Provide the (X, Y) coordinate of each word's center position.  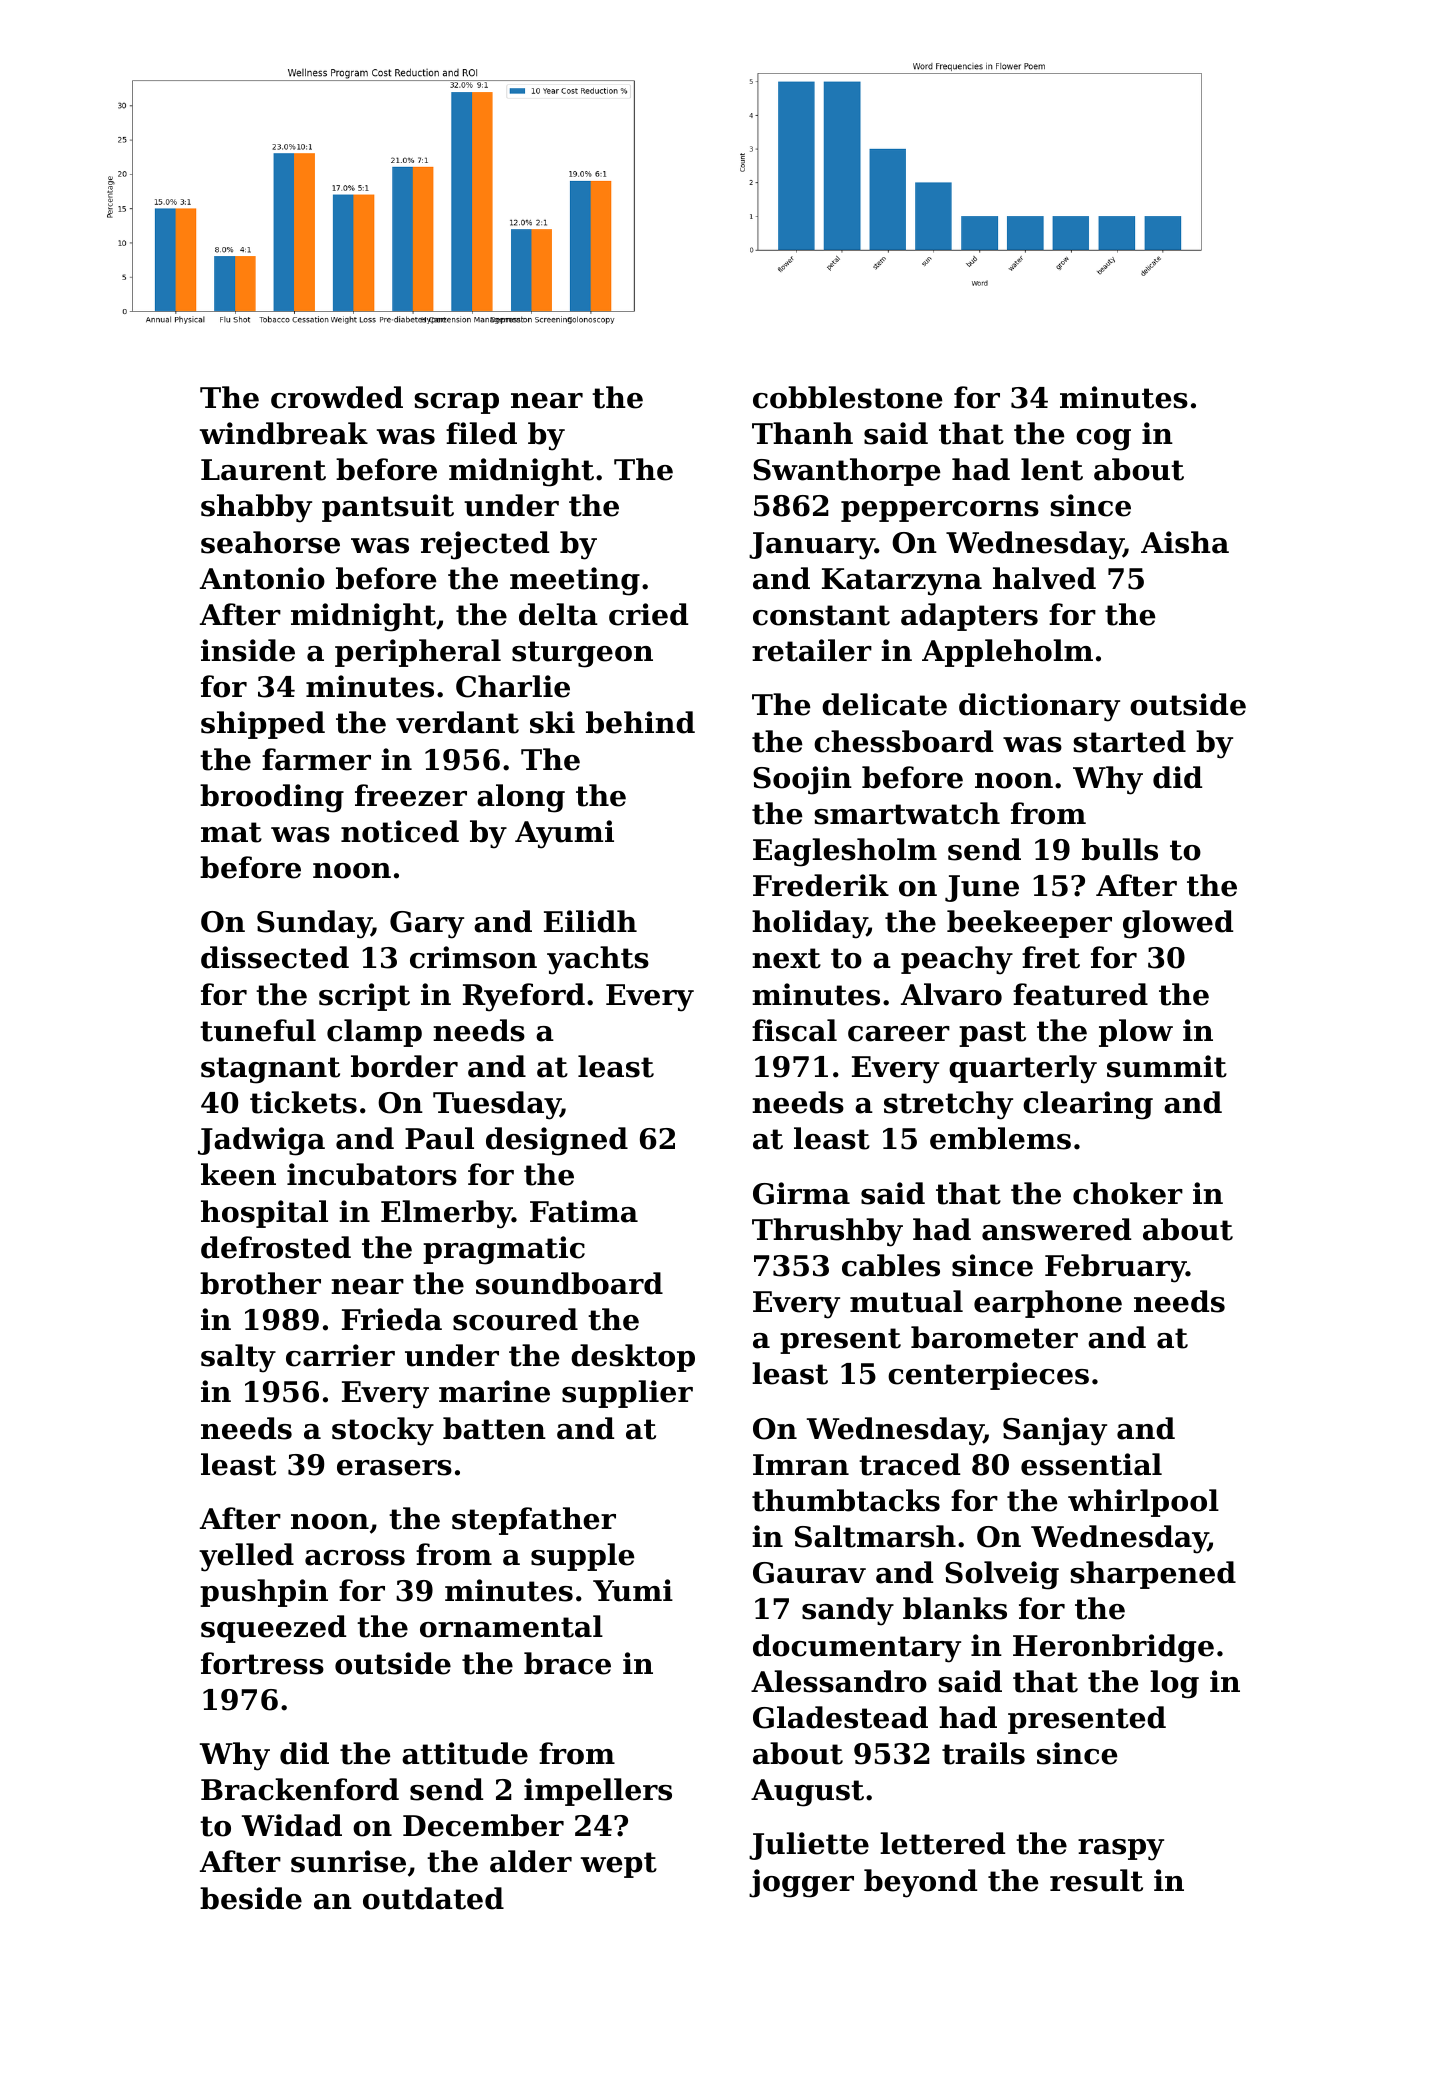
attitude (465, 1753)
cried (648, 614)
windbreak (284, 433)
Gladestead (840, 1717)
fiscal (794, 1030)
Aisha (1185, 542)
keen (238, 1174)
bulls (1120, 849)
